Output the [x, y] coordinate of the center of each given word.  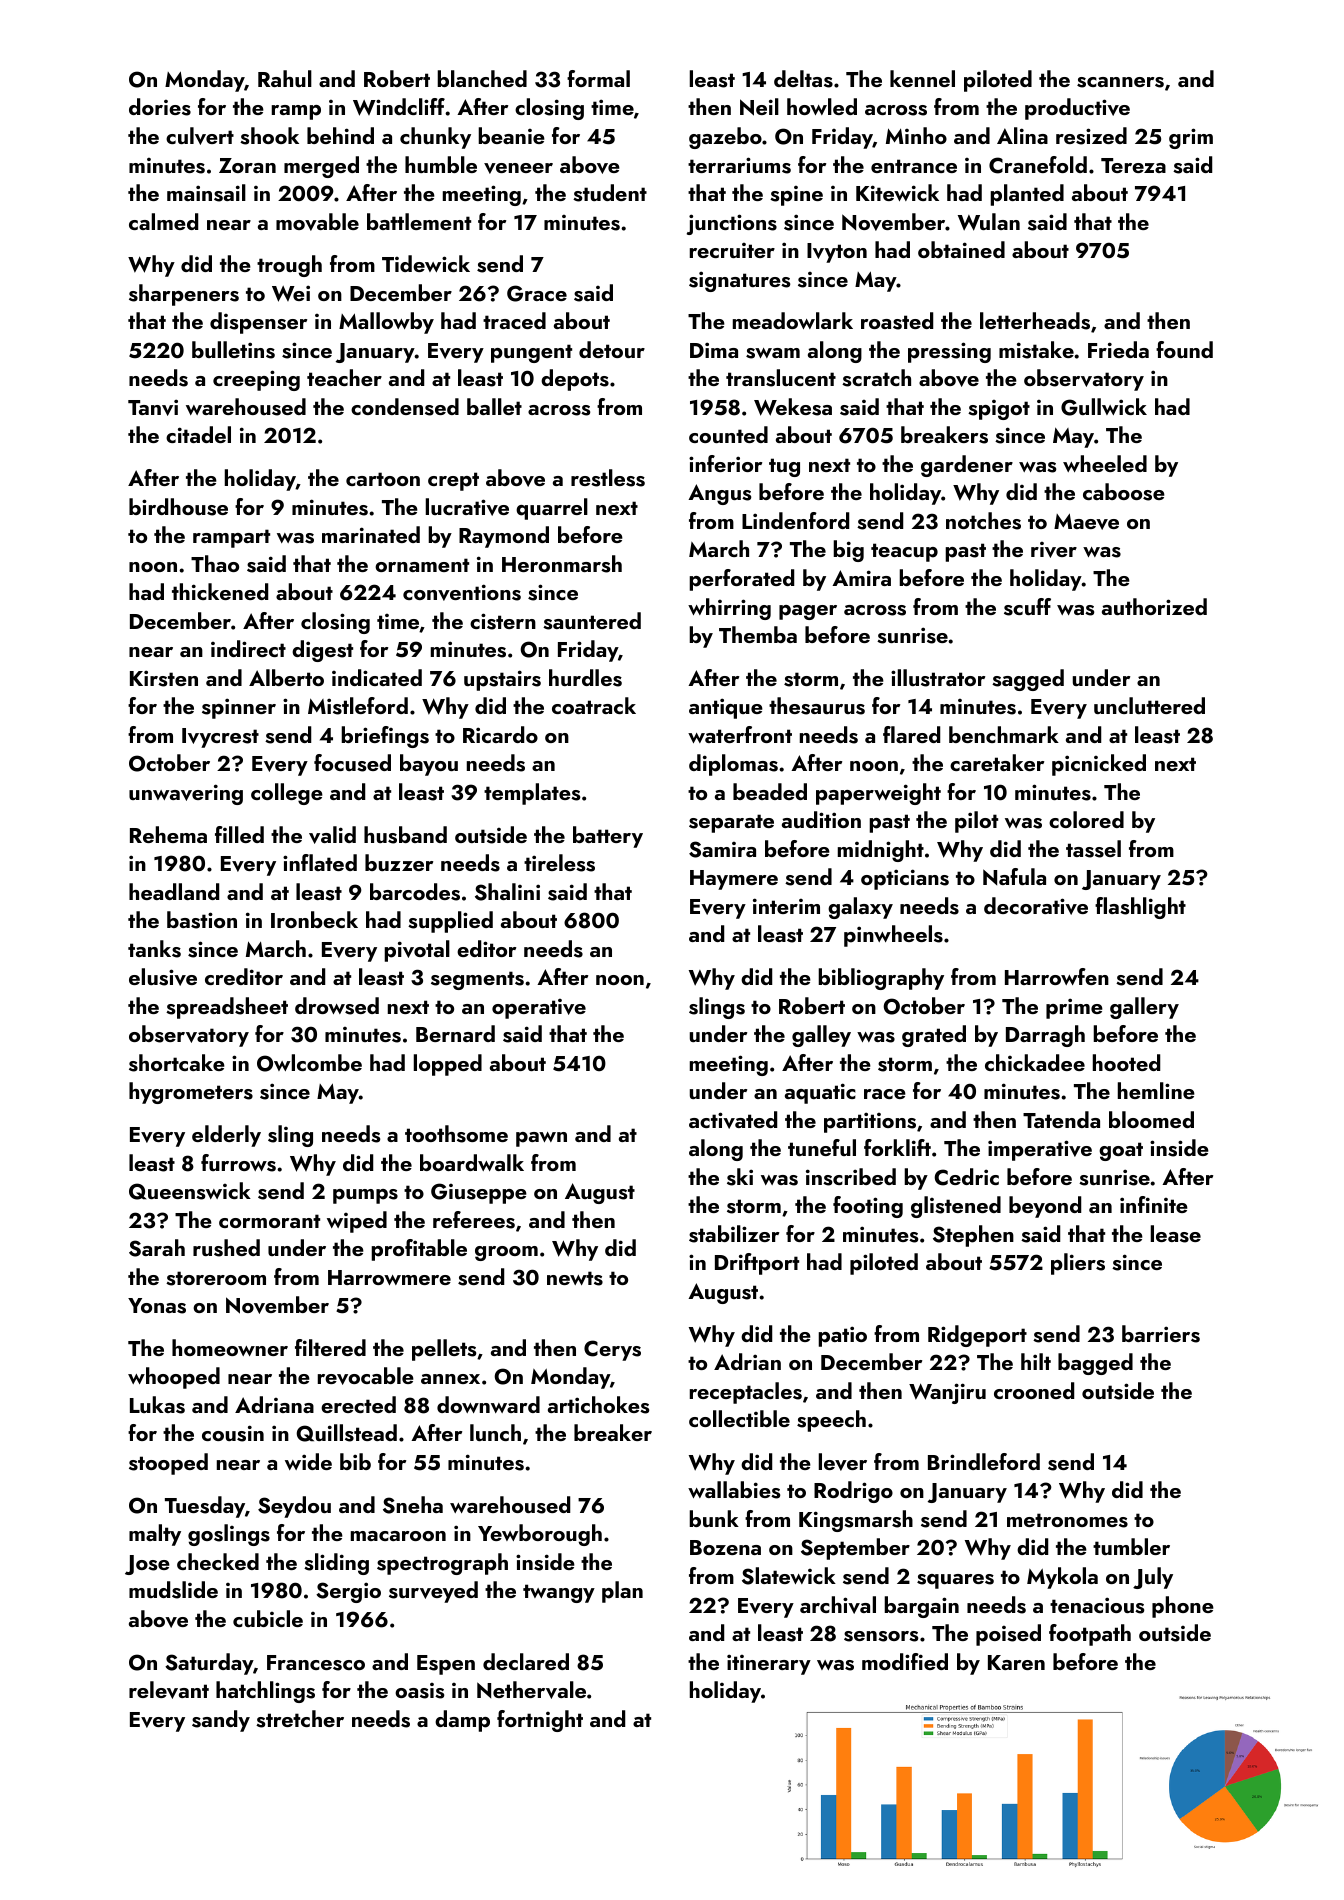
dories [160, 107]
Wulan [989, 222]
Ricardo [500, 734]
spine [796, 196]
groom [506, 1253]
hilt [1036, 1361]
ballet [494, 406]
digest [322, 651]
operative [539, 1009]
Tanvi [153, 407]
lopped [448, 1065]
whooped [174, 1378]
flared [911, 734]
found [1184, 349]
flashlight [1140, 908]
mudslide [173, 1590]
